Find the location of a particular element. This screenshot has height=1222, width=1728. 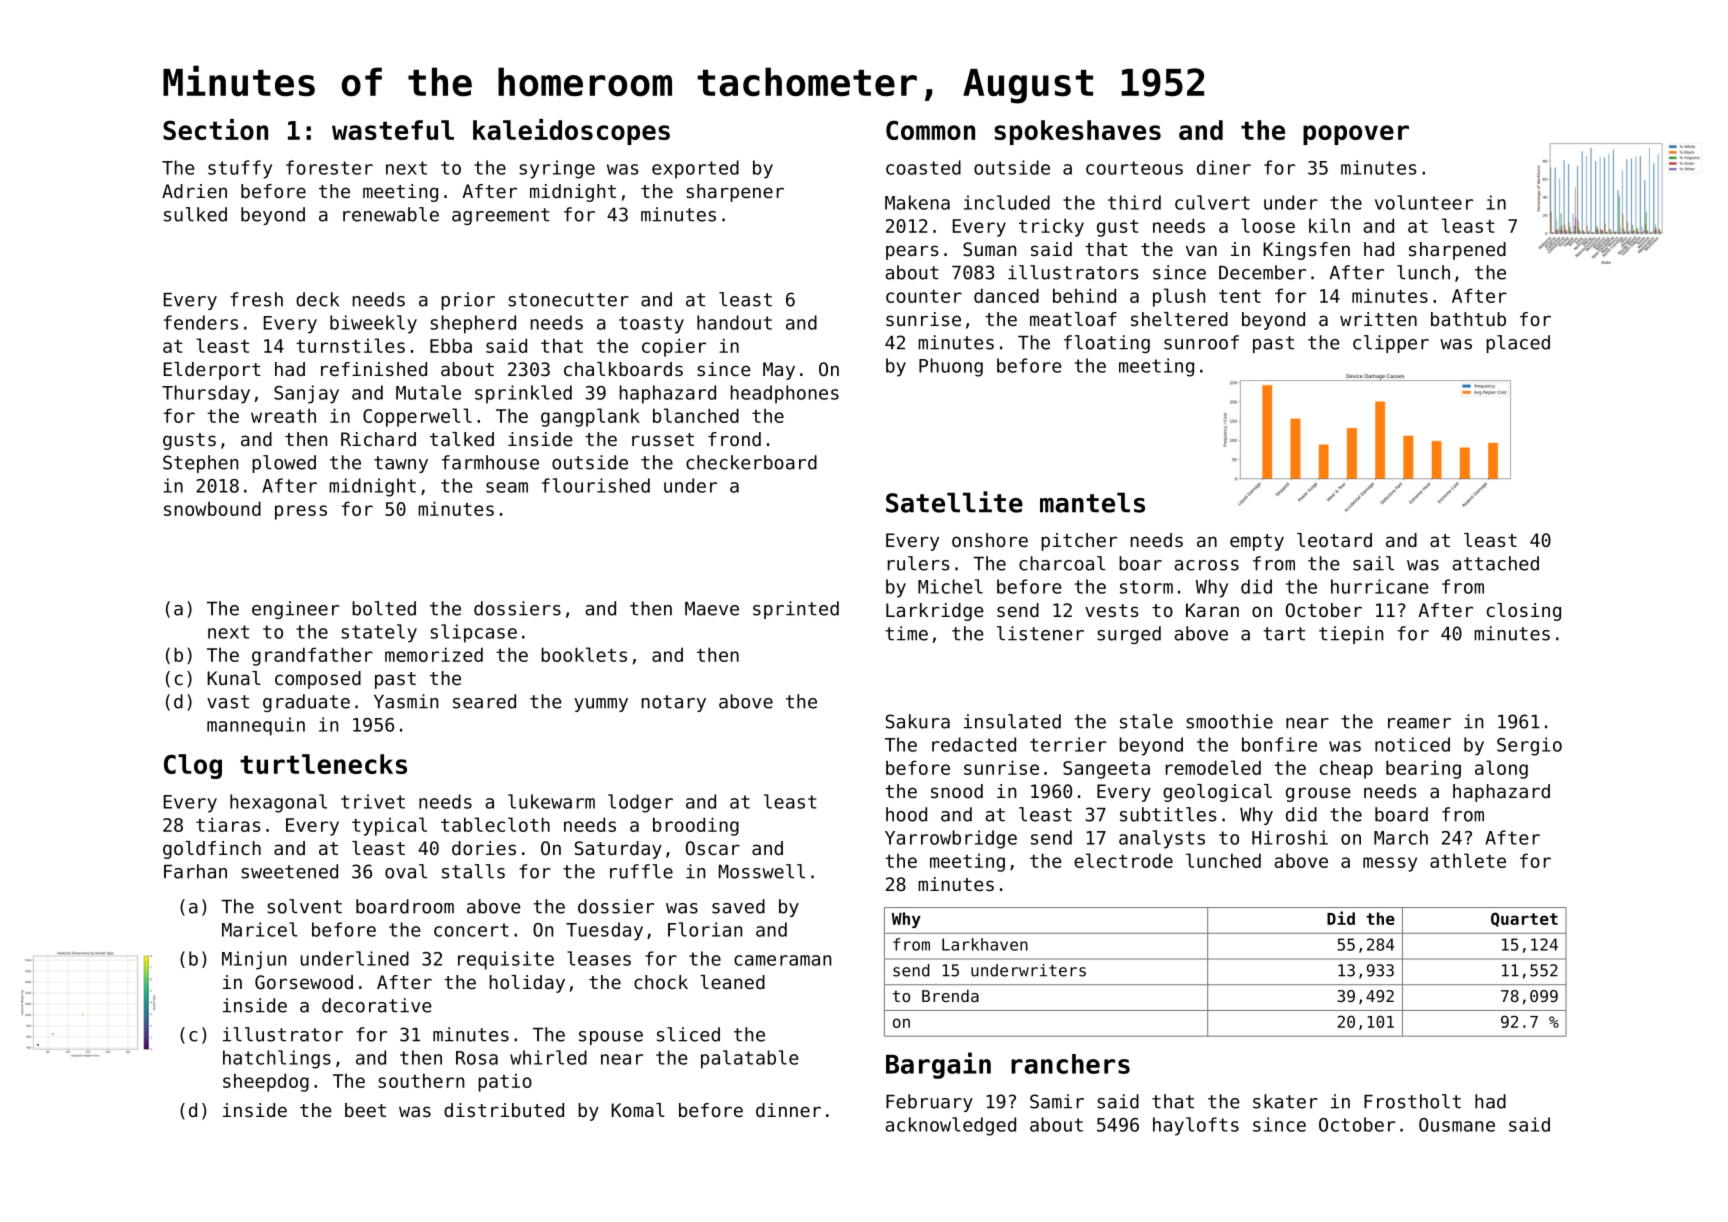

sprinted is located at coordinates (796, 610).
